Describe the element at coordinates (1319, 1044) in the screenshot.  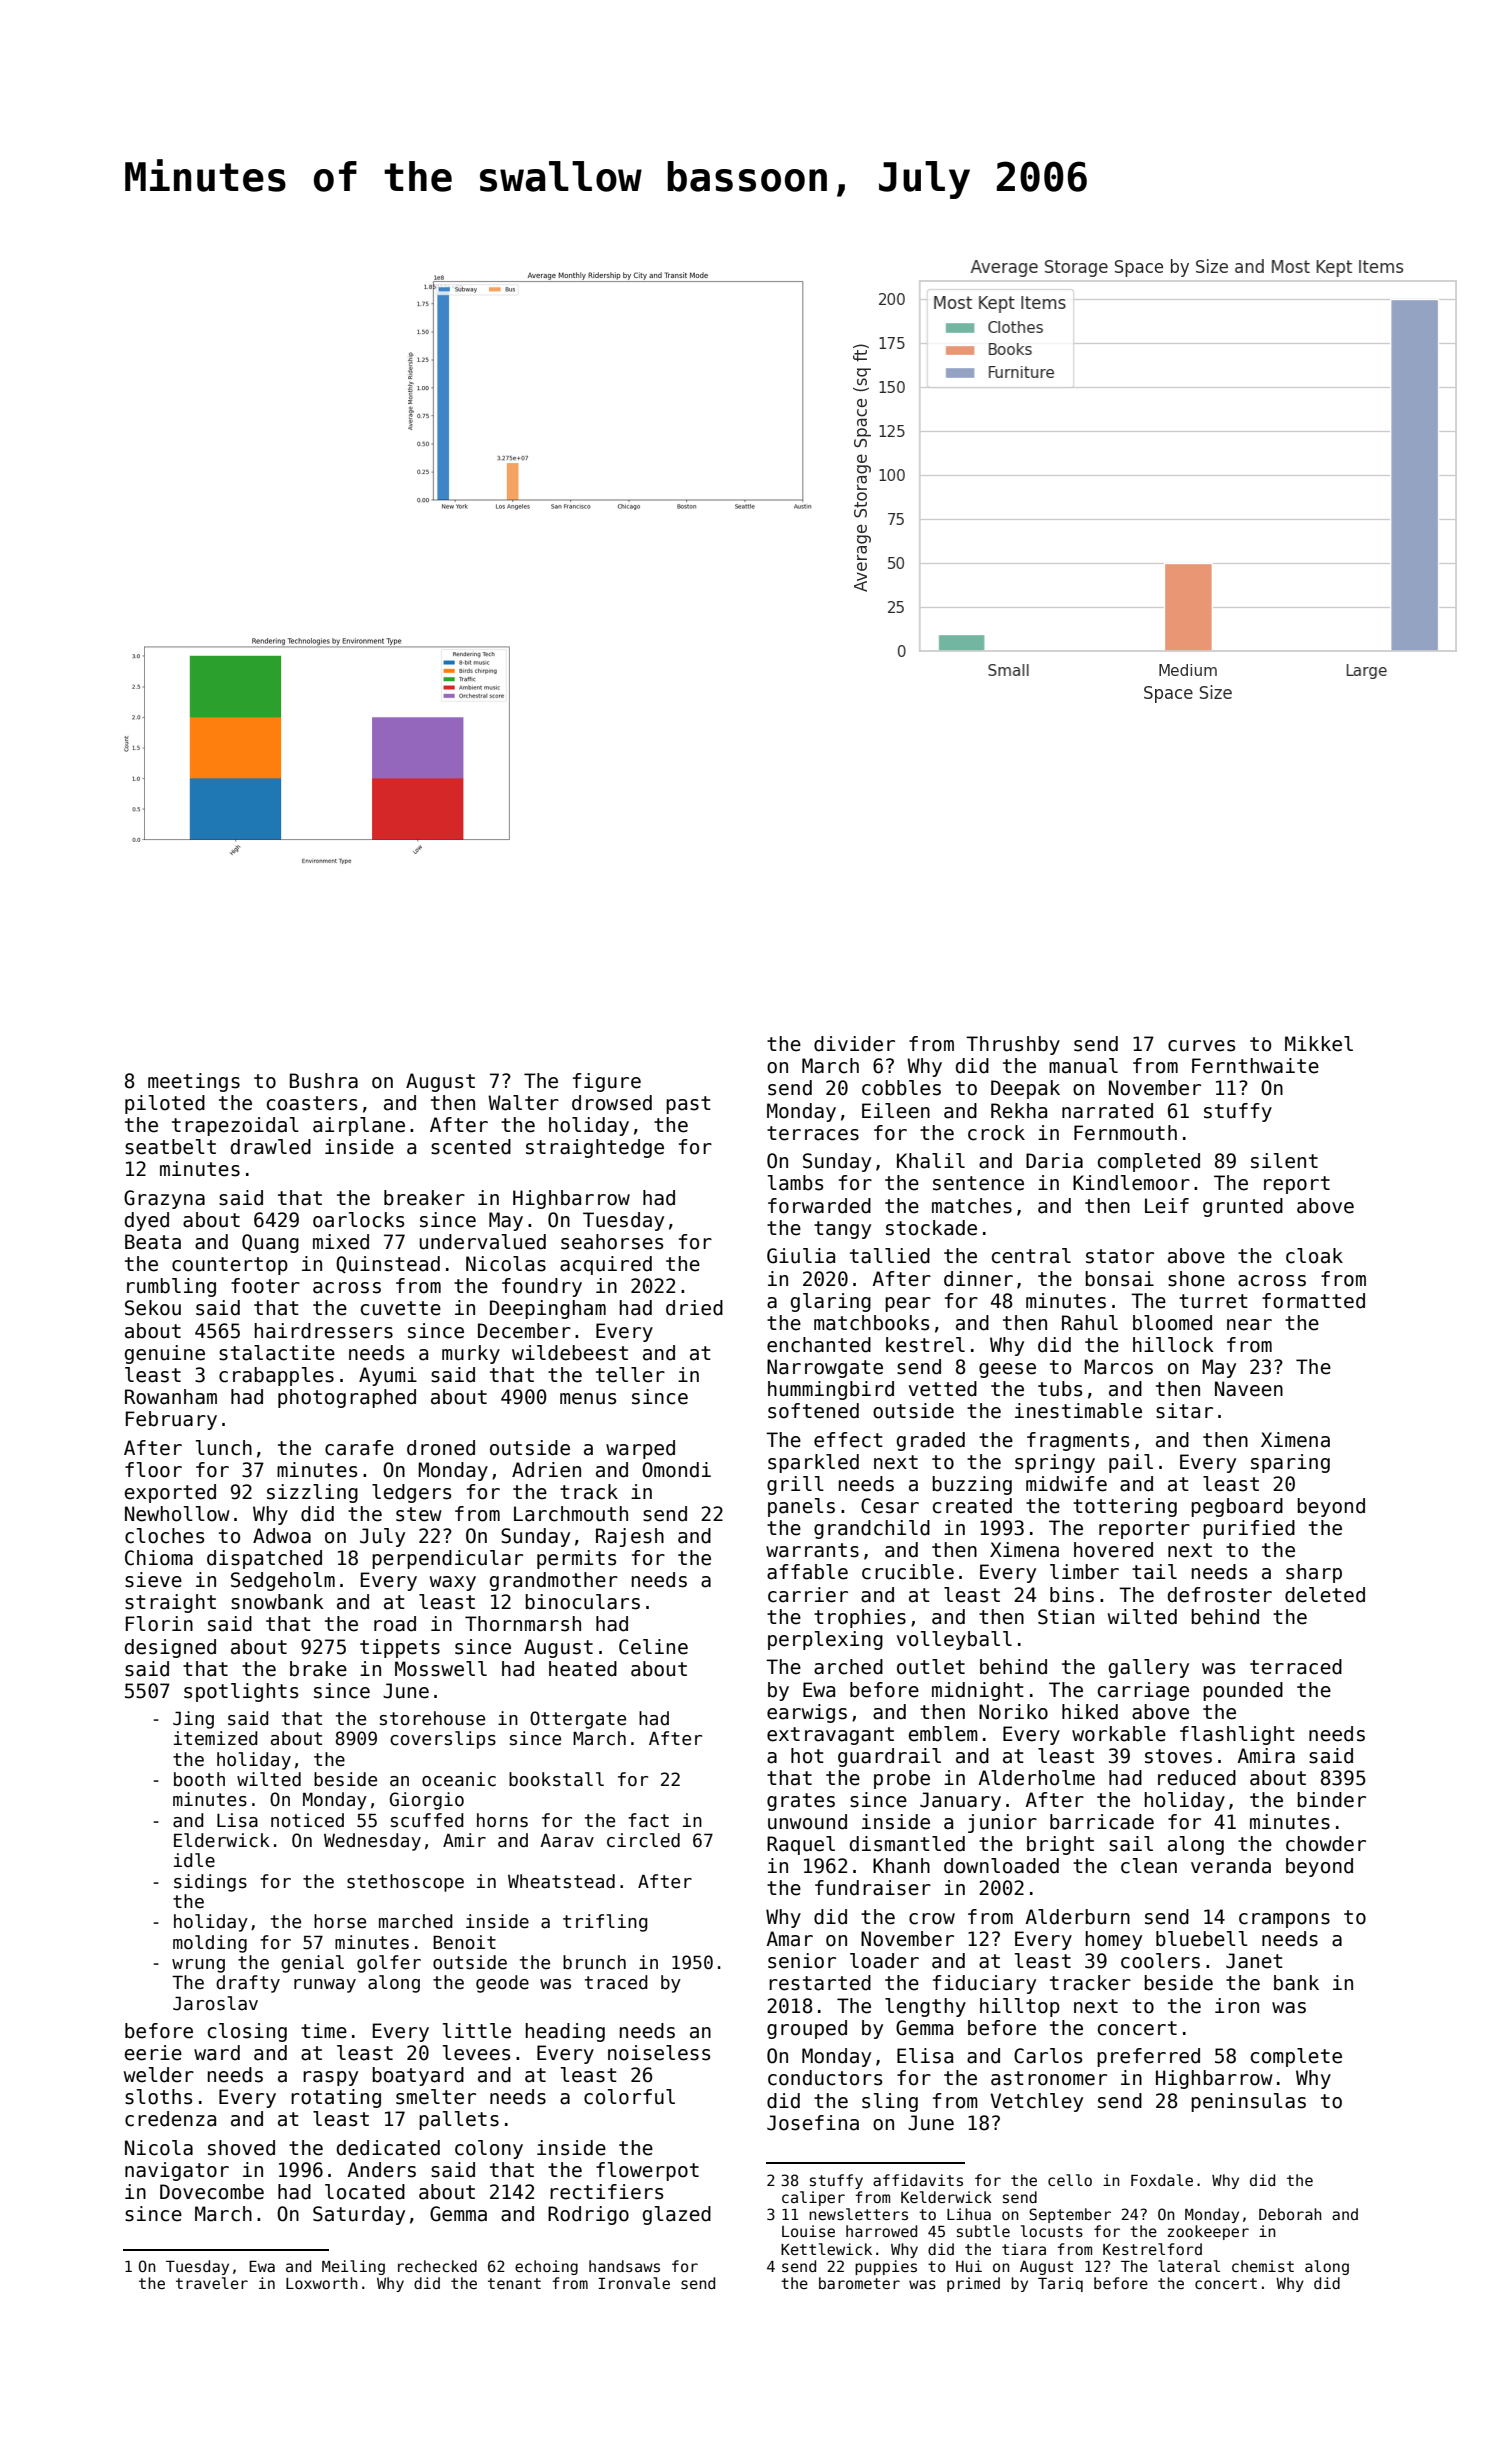
I see `Mikkel` at that location.
